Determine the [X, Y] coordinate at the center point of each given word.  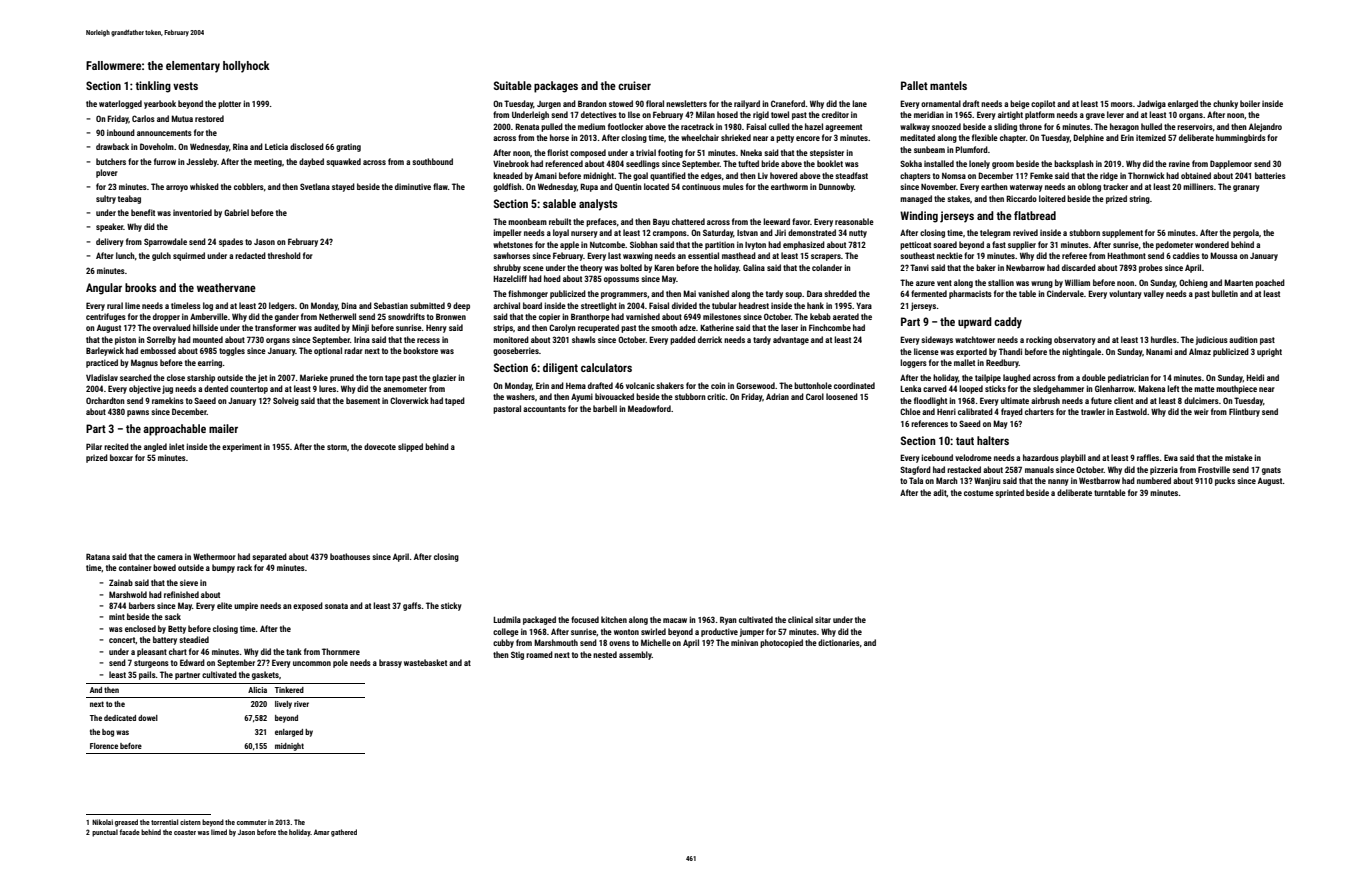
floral [655, 103]
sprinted [1009, 493]
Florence [104, 746]
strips [503, 328]
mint [117, 616]
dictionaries [839, 642]
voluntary [1125, 294]
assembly [635, 655]
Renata [527, 126]
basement [363, 400]
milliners [1198, 186]
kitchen [614, 619]
